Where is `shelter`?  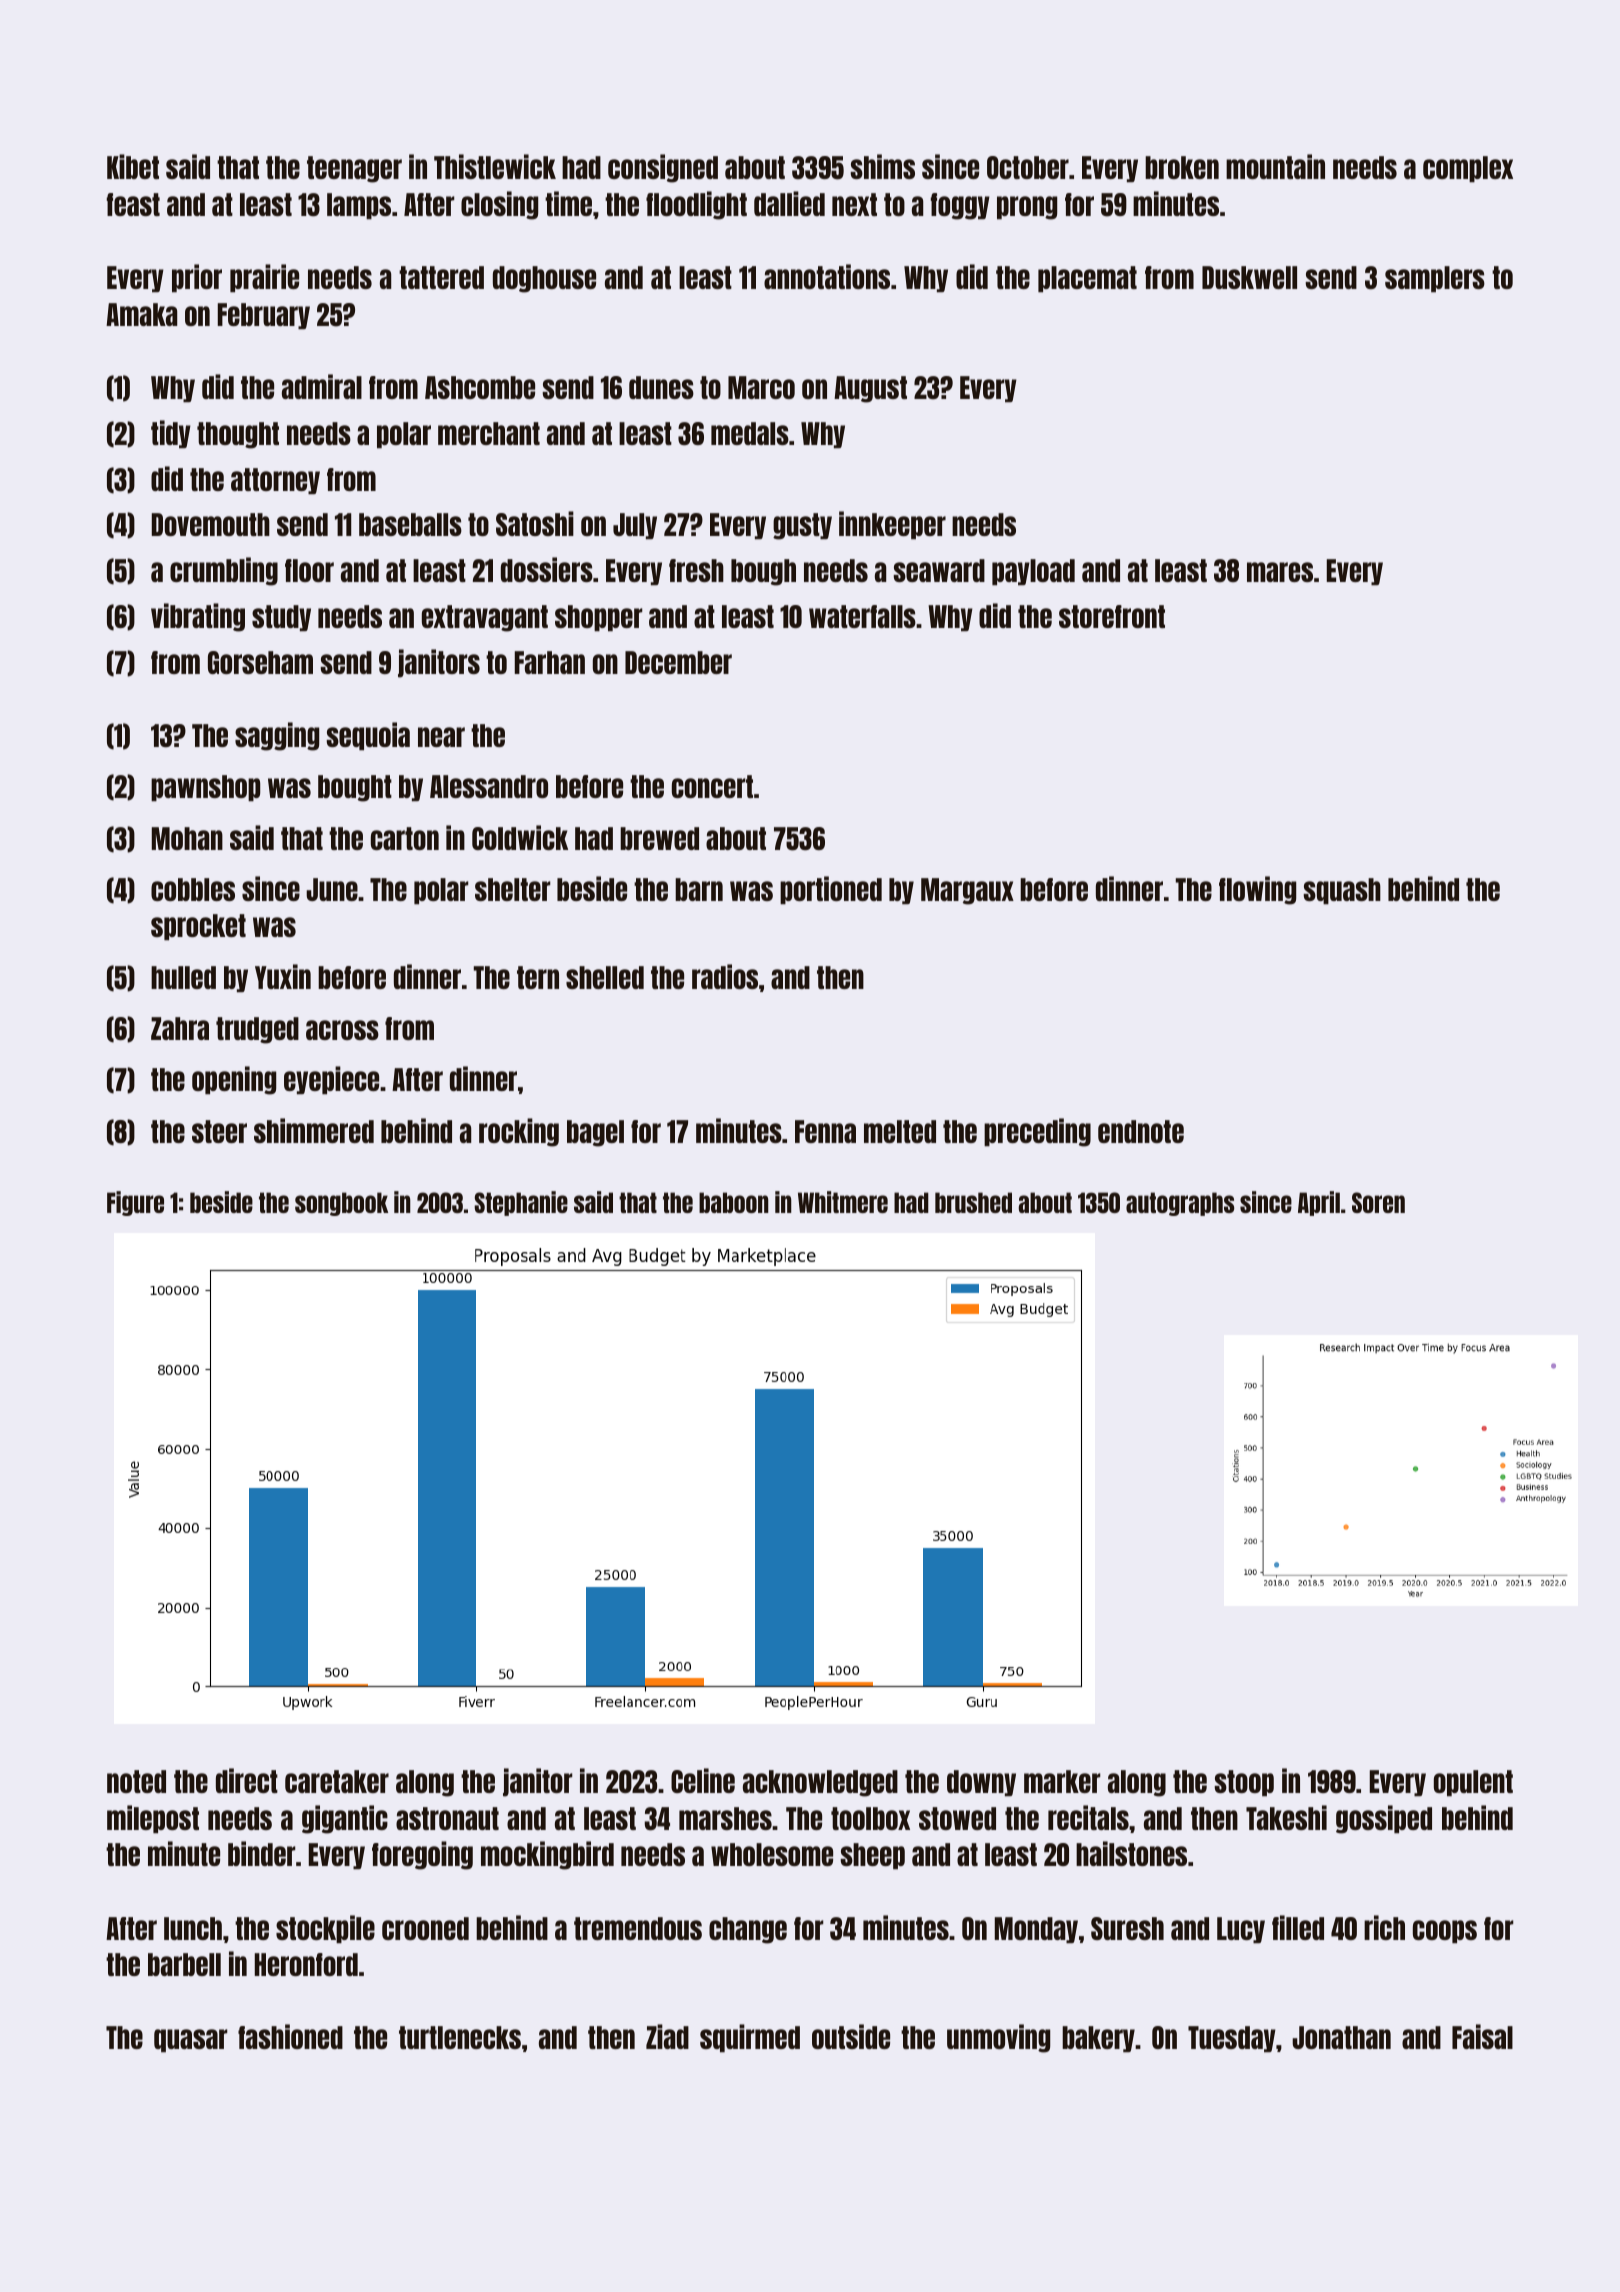 shelter is located at coordinates (513, 889).
